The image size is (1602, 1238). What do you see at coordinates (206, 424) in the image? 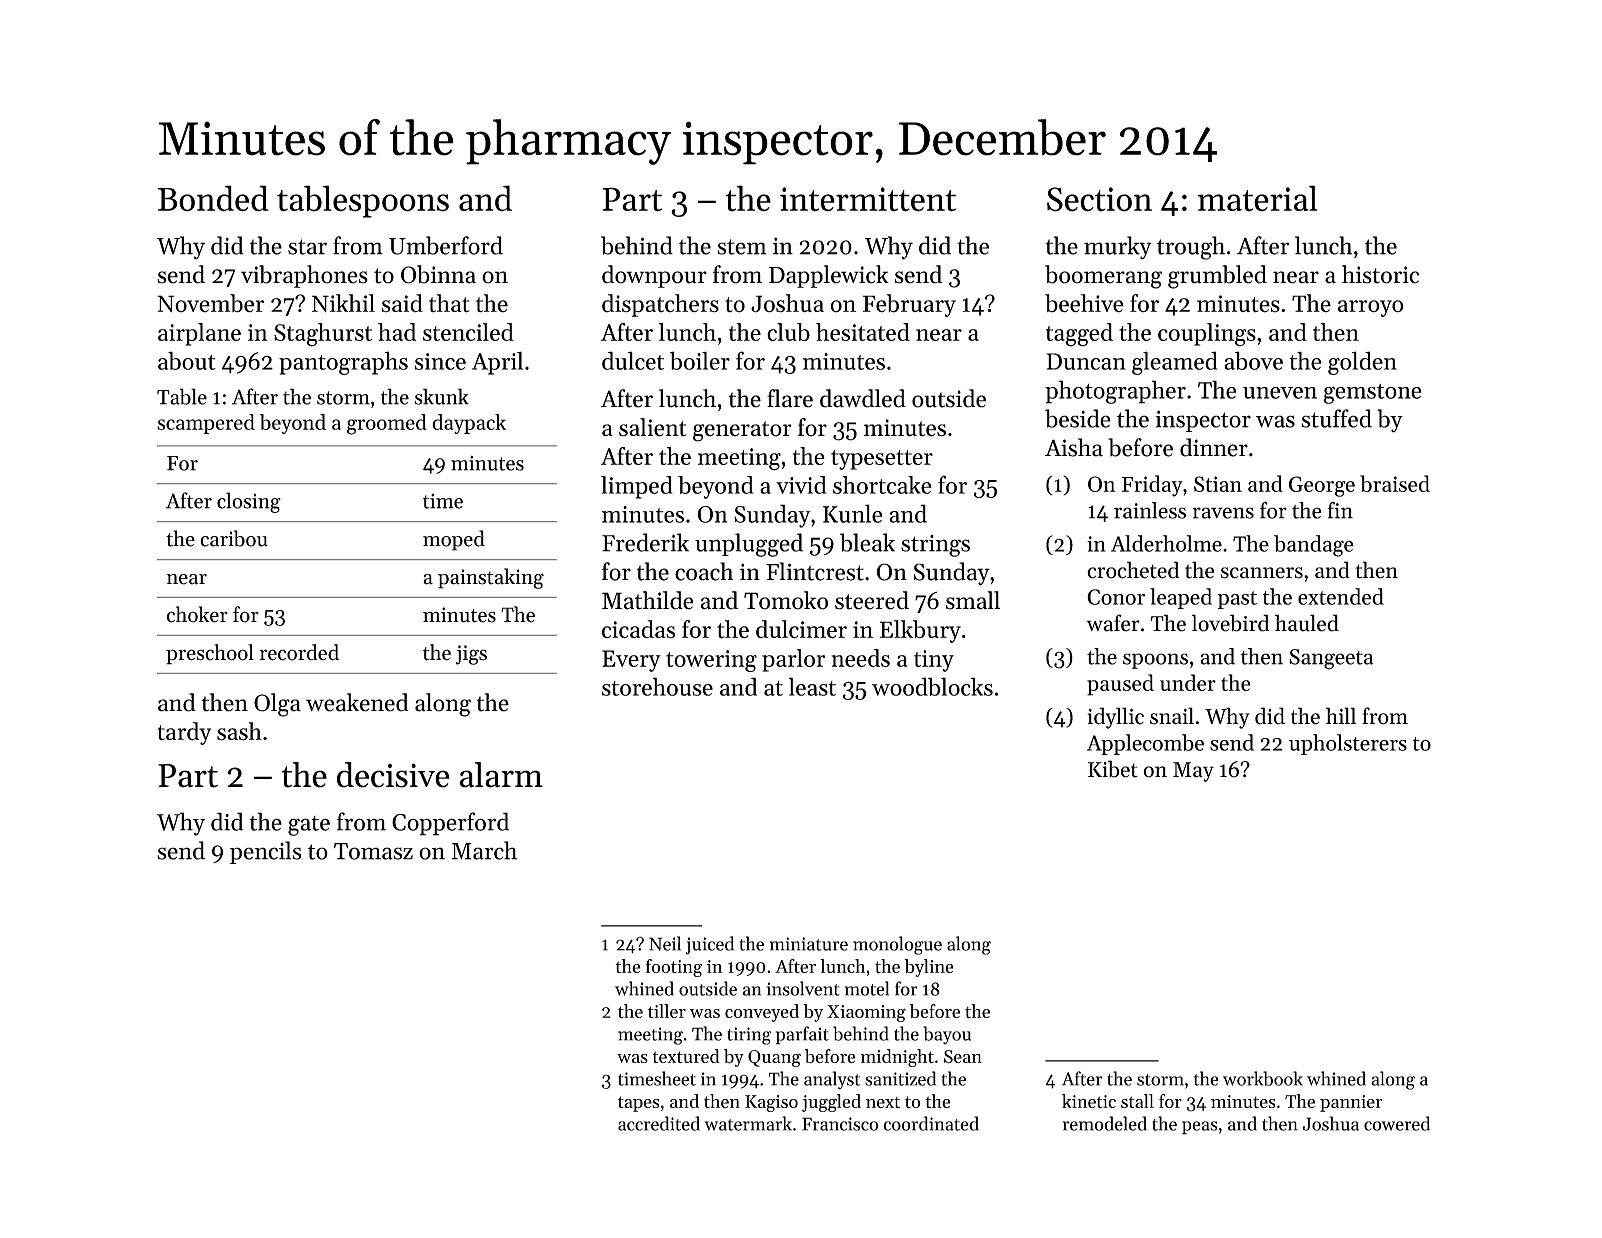
I see `scampered` at bounding box center [206, 424].
